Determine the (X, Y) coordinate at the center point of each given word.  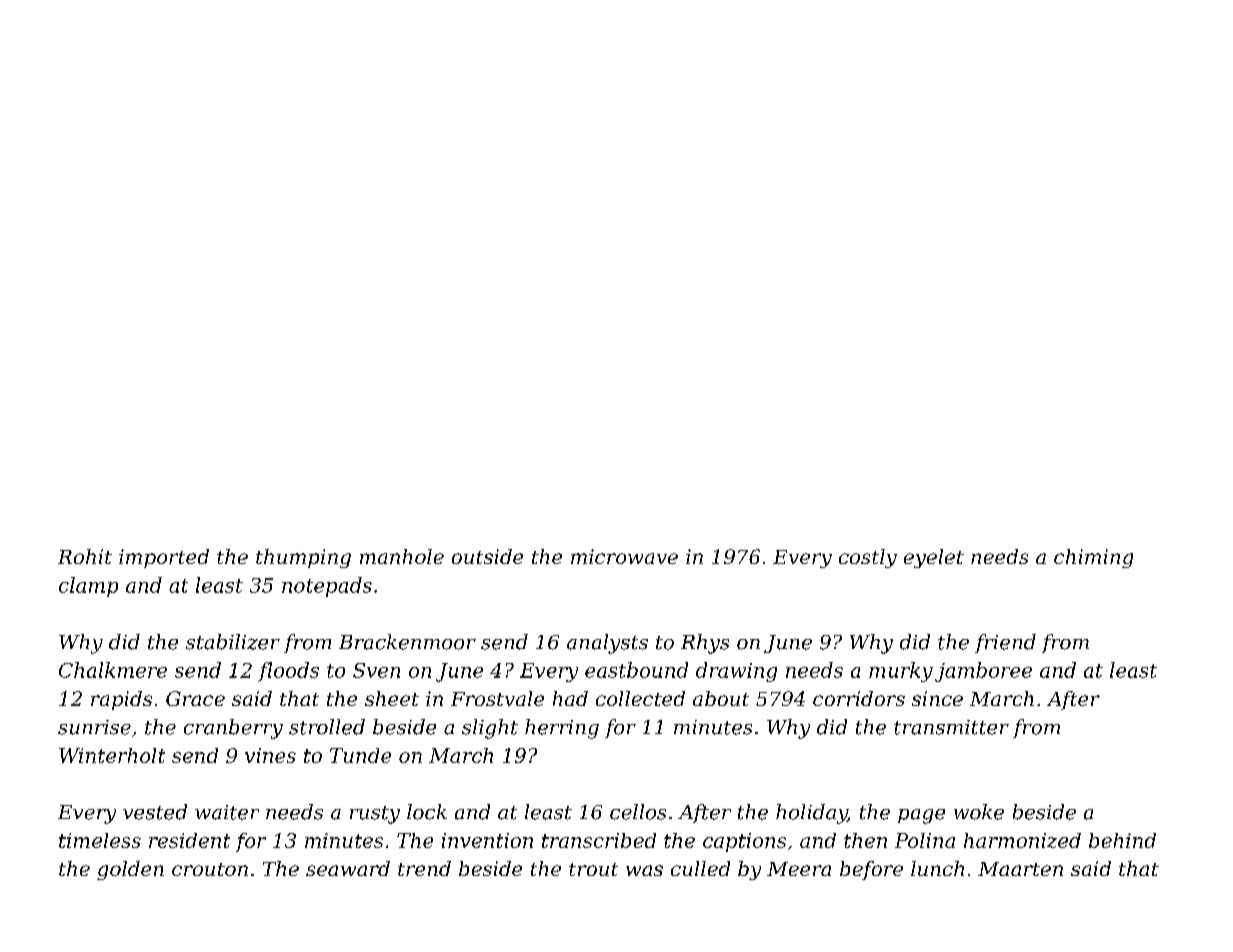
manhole (402, 556)
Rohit (85, 556)
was (644, 870)
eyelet (934, 558)
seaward (348, 868)
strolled (327, 727)
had (570, 698)
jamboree (983, 672)
